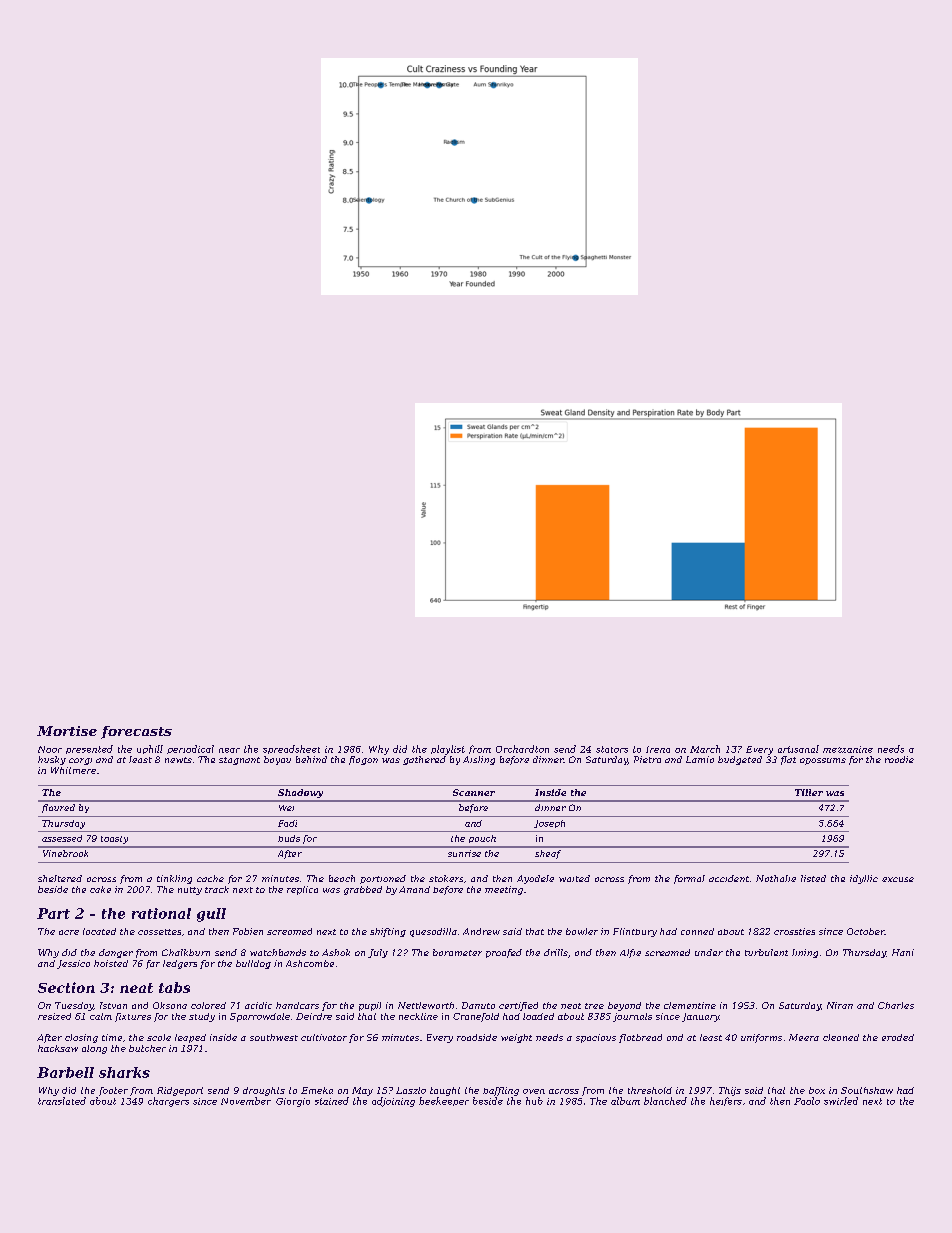 Image resolution: width=952 pixels, height=1233 pixels. I want to click on shifting, so click(388, 932).
